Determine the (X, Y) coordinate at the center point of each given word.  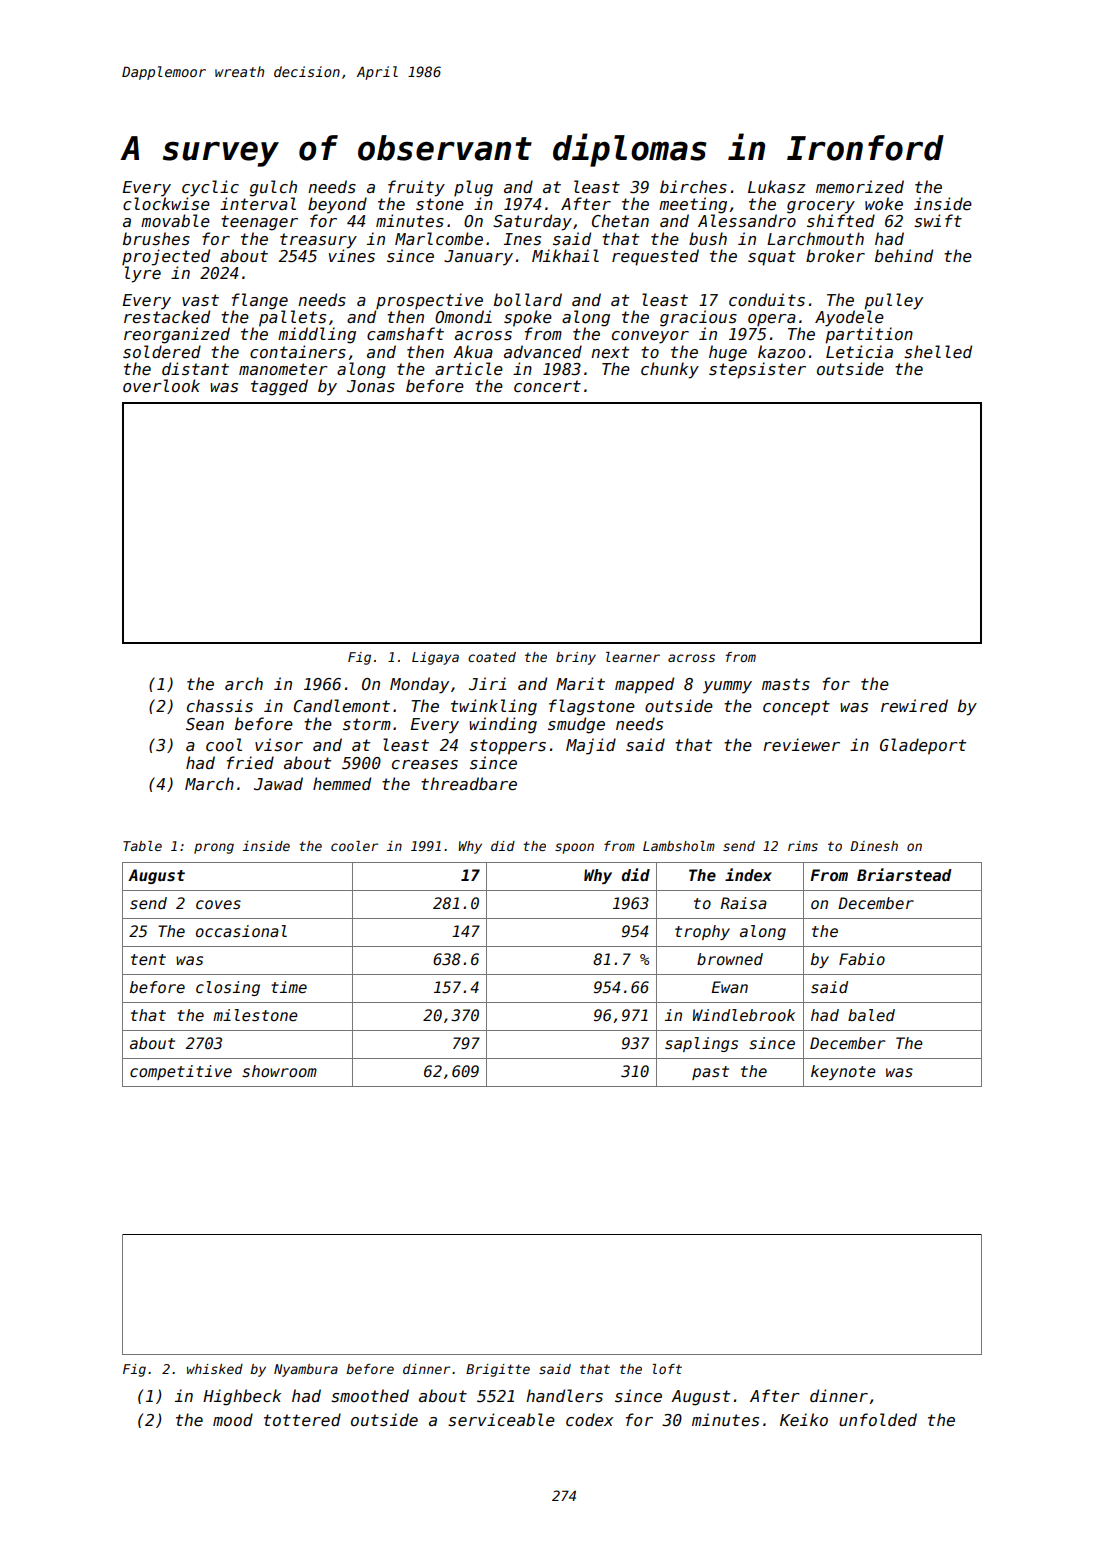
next (610, 352)
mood (233, 1419)
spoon (574, 848)
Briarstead (904, 875)
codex (589, 1420)
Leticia (859, 352)
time (289, 987)
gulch (273, 188)
